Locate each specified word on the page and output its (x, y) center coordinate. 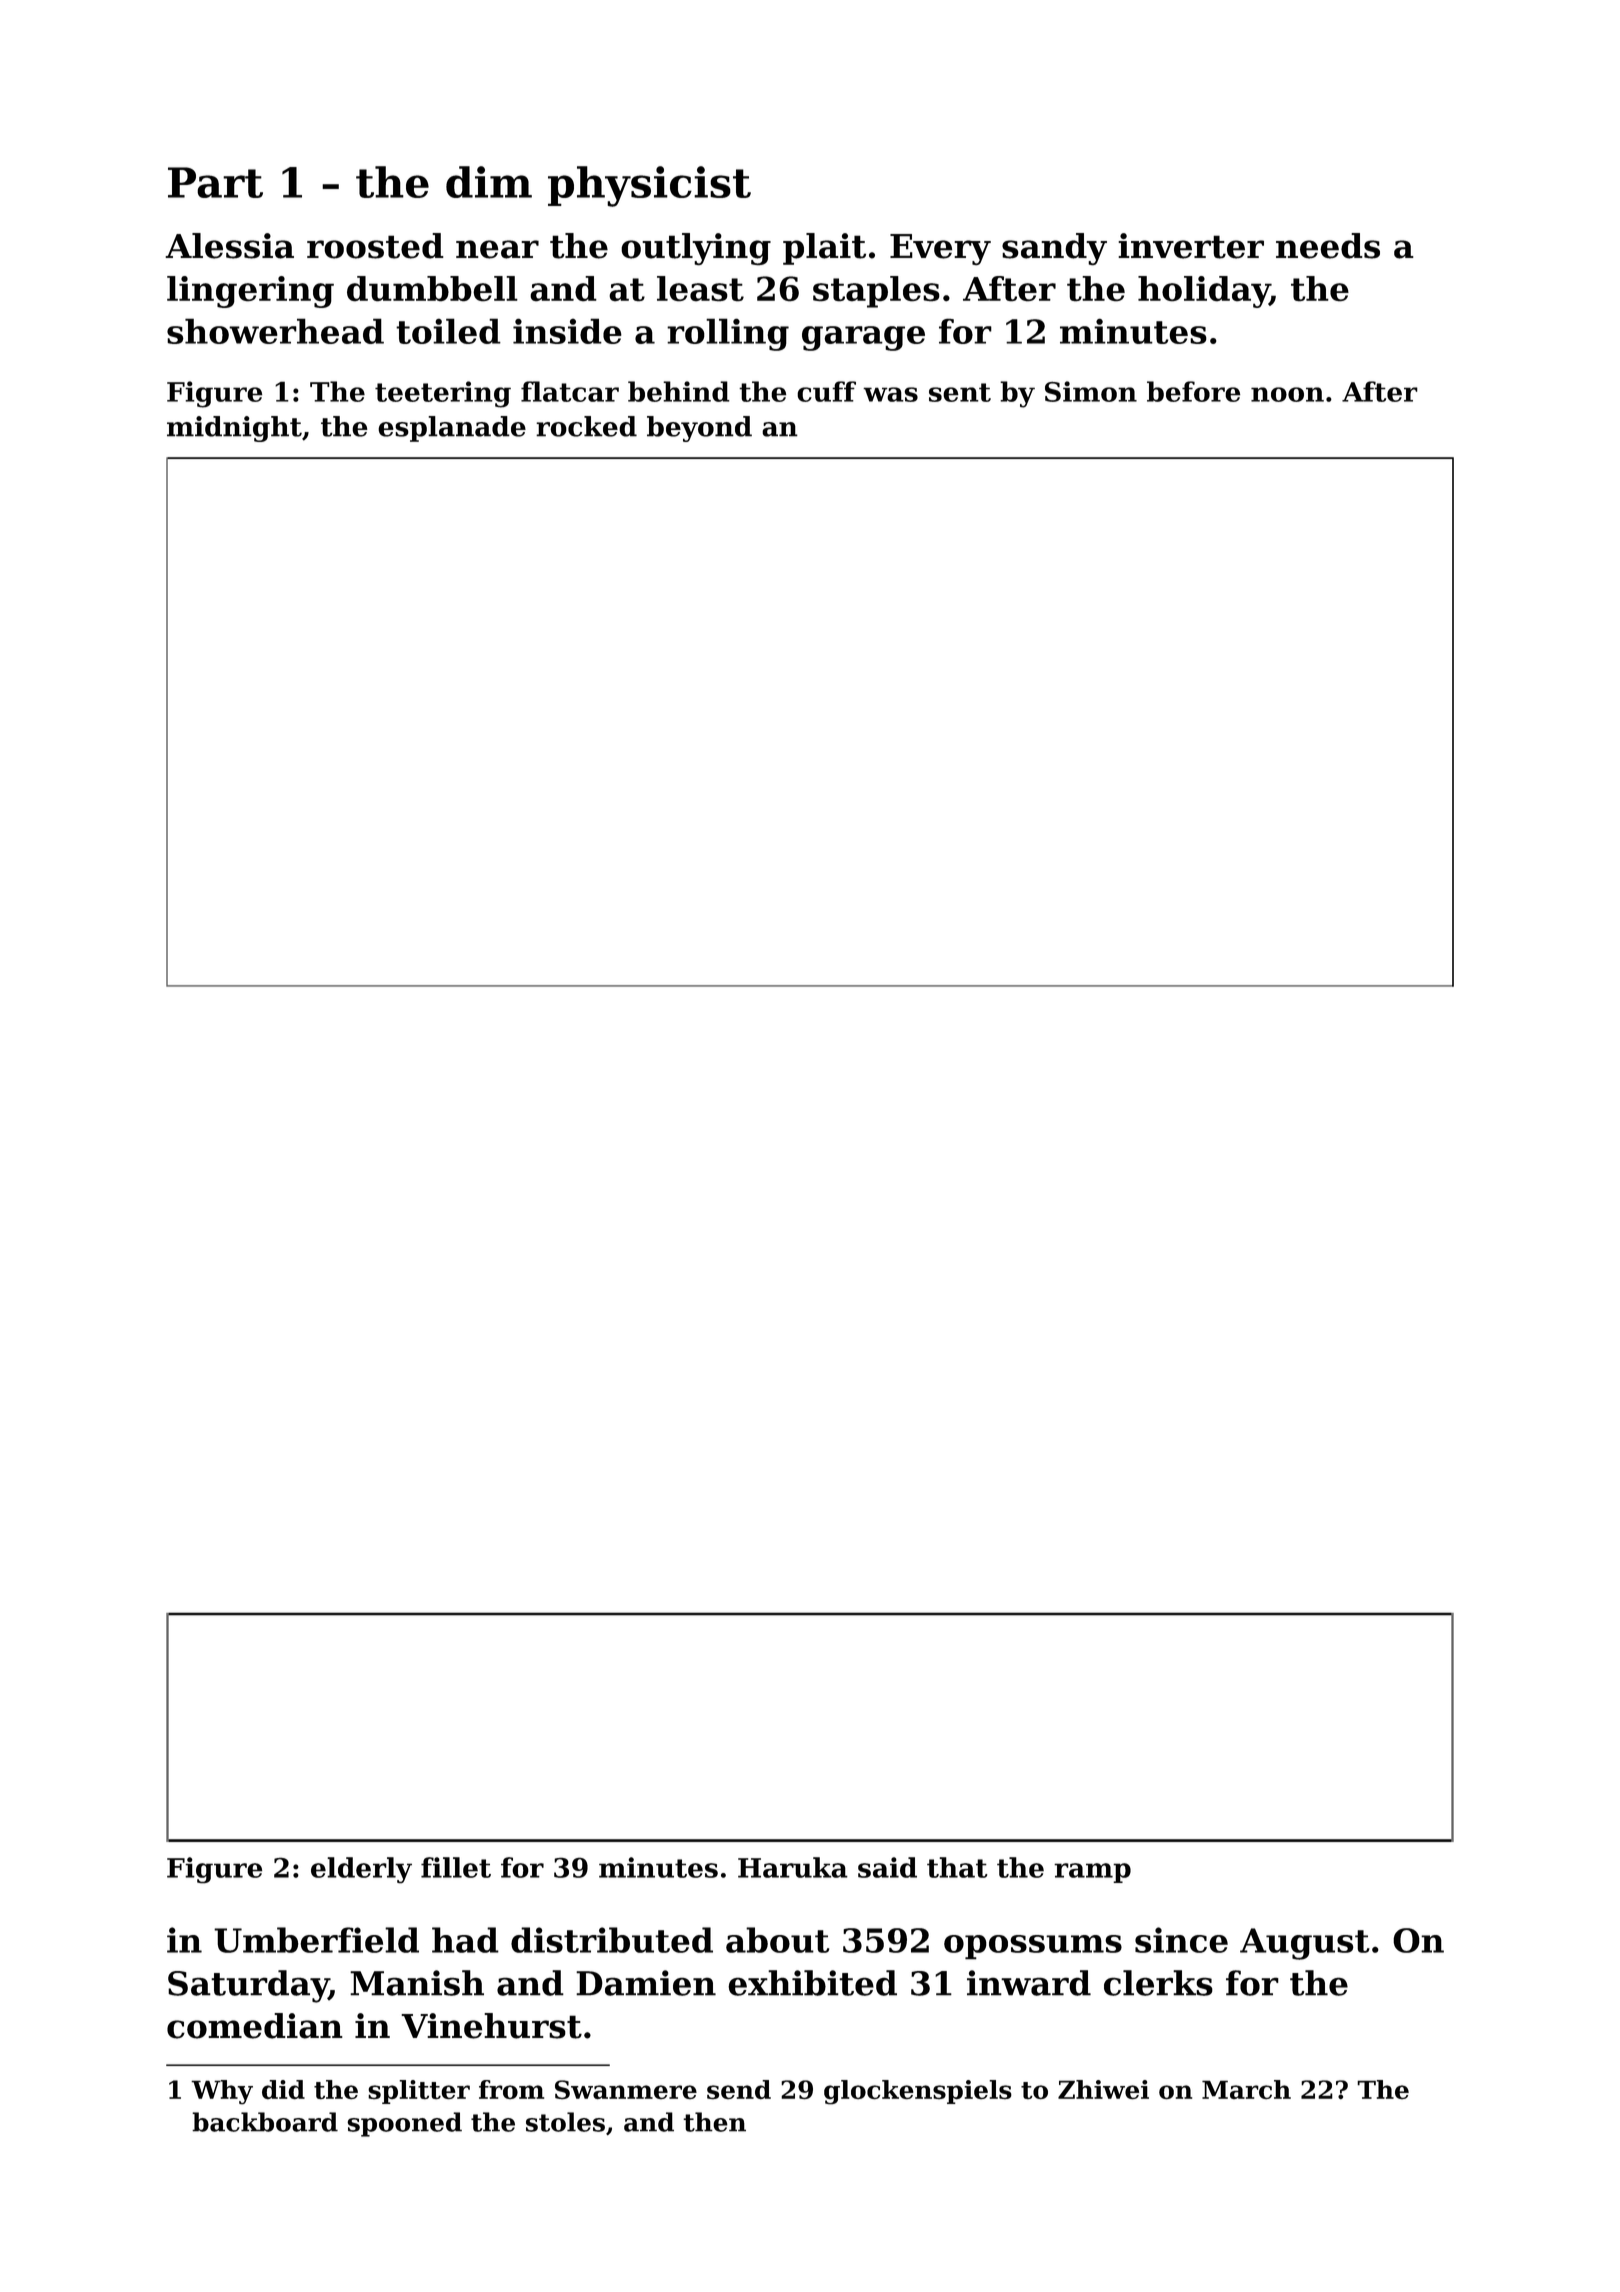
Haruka (793, 1867)
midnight (234, 429)
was (890, 394)
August (1305, 1944)
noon (1287, 394)
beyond (699, 429)
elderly (361, 1870)
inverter (1191, 246)
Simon (1091, 391)
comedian (254, 2026)
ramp (1092, 1873)
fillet (456, 1867)
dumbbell (432, 289)
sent (960, 392)
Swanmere (626, 2090)
